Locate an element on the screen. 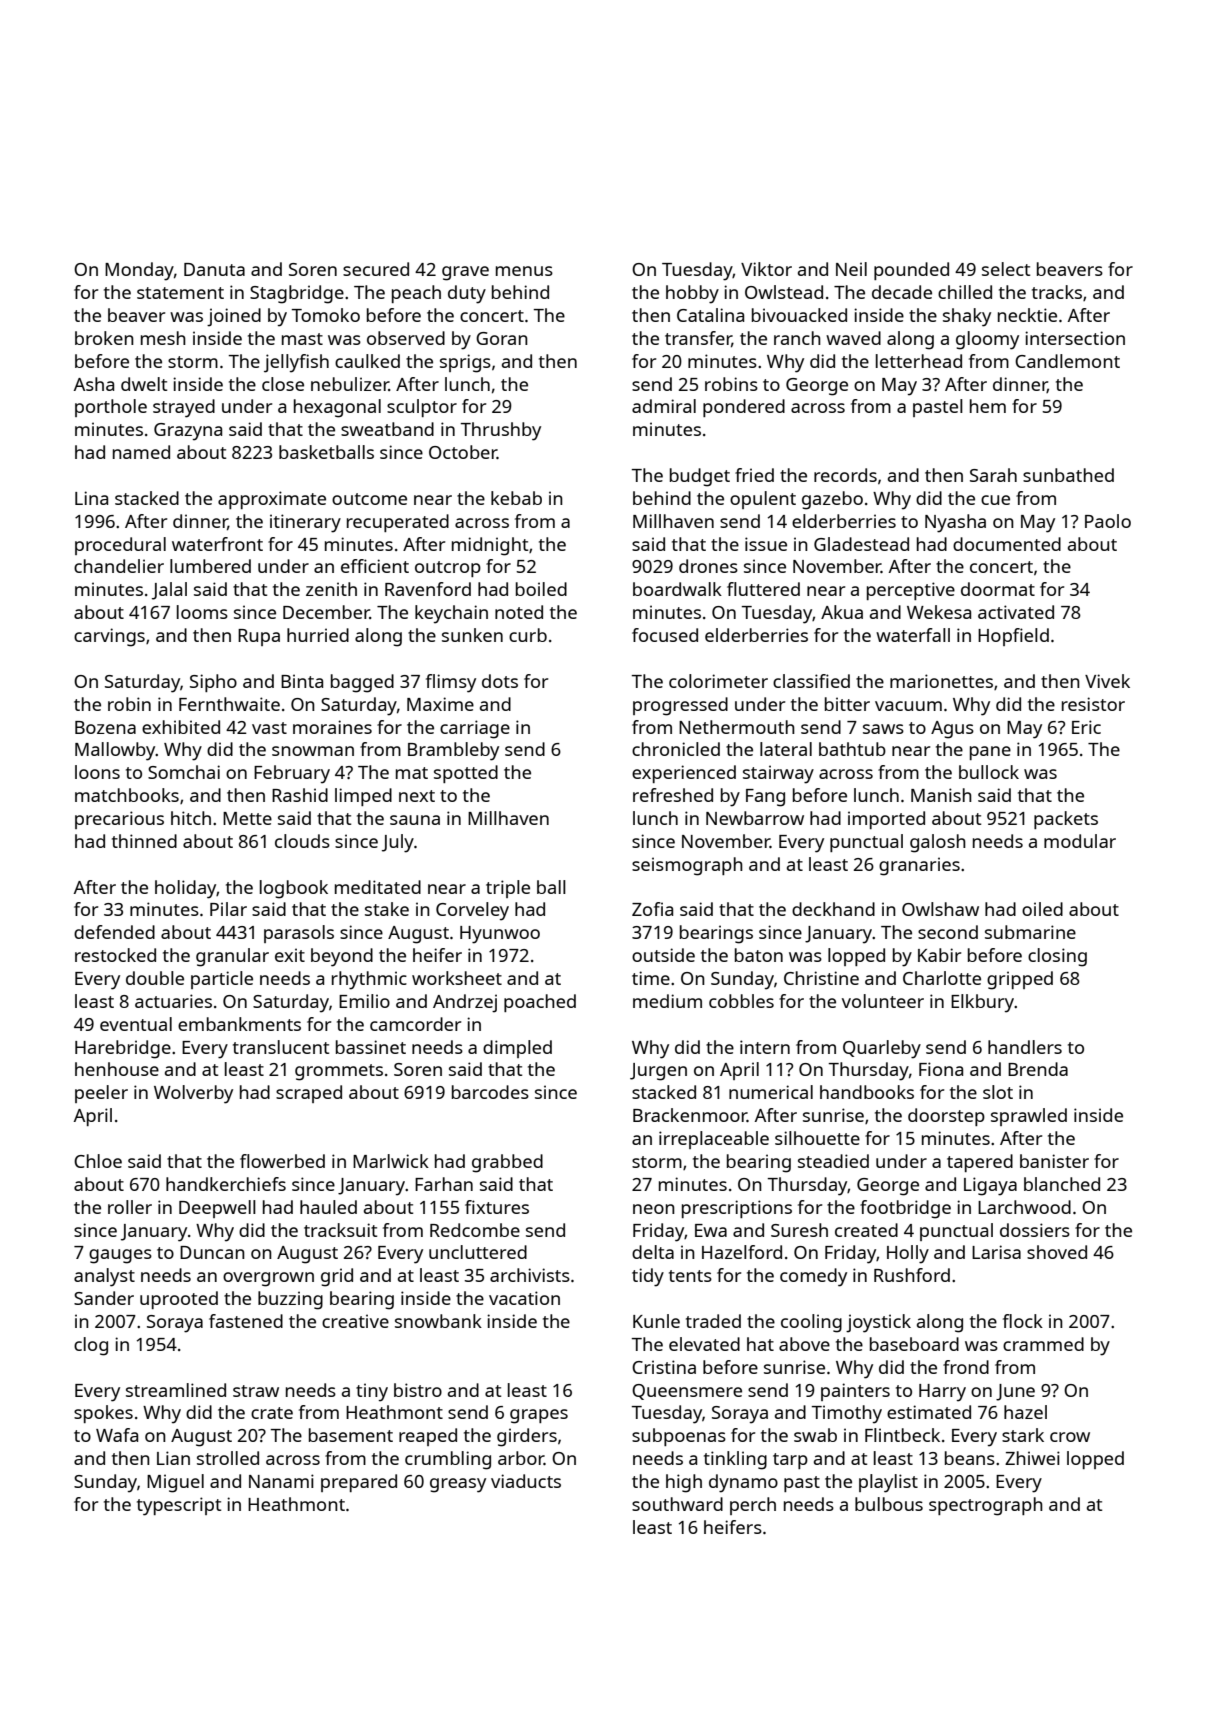 The image size is (1210, 1711). loons is located at coordinates (97, 772).
